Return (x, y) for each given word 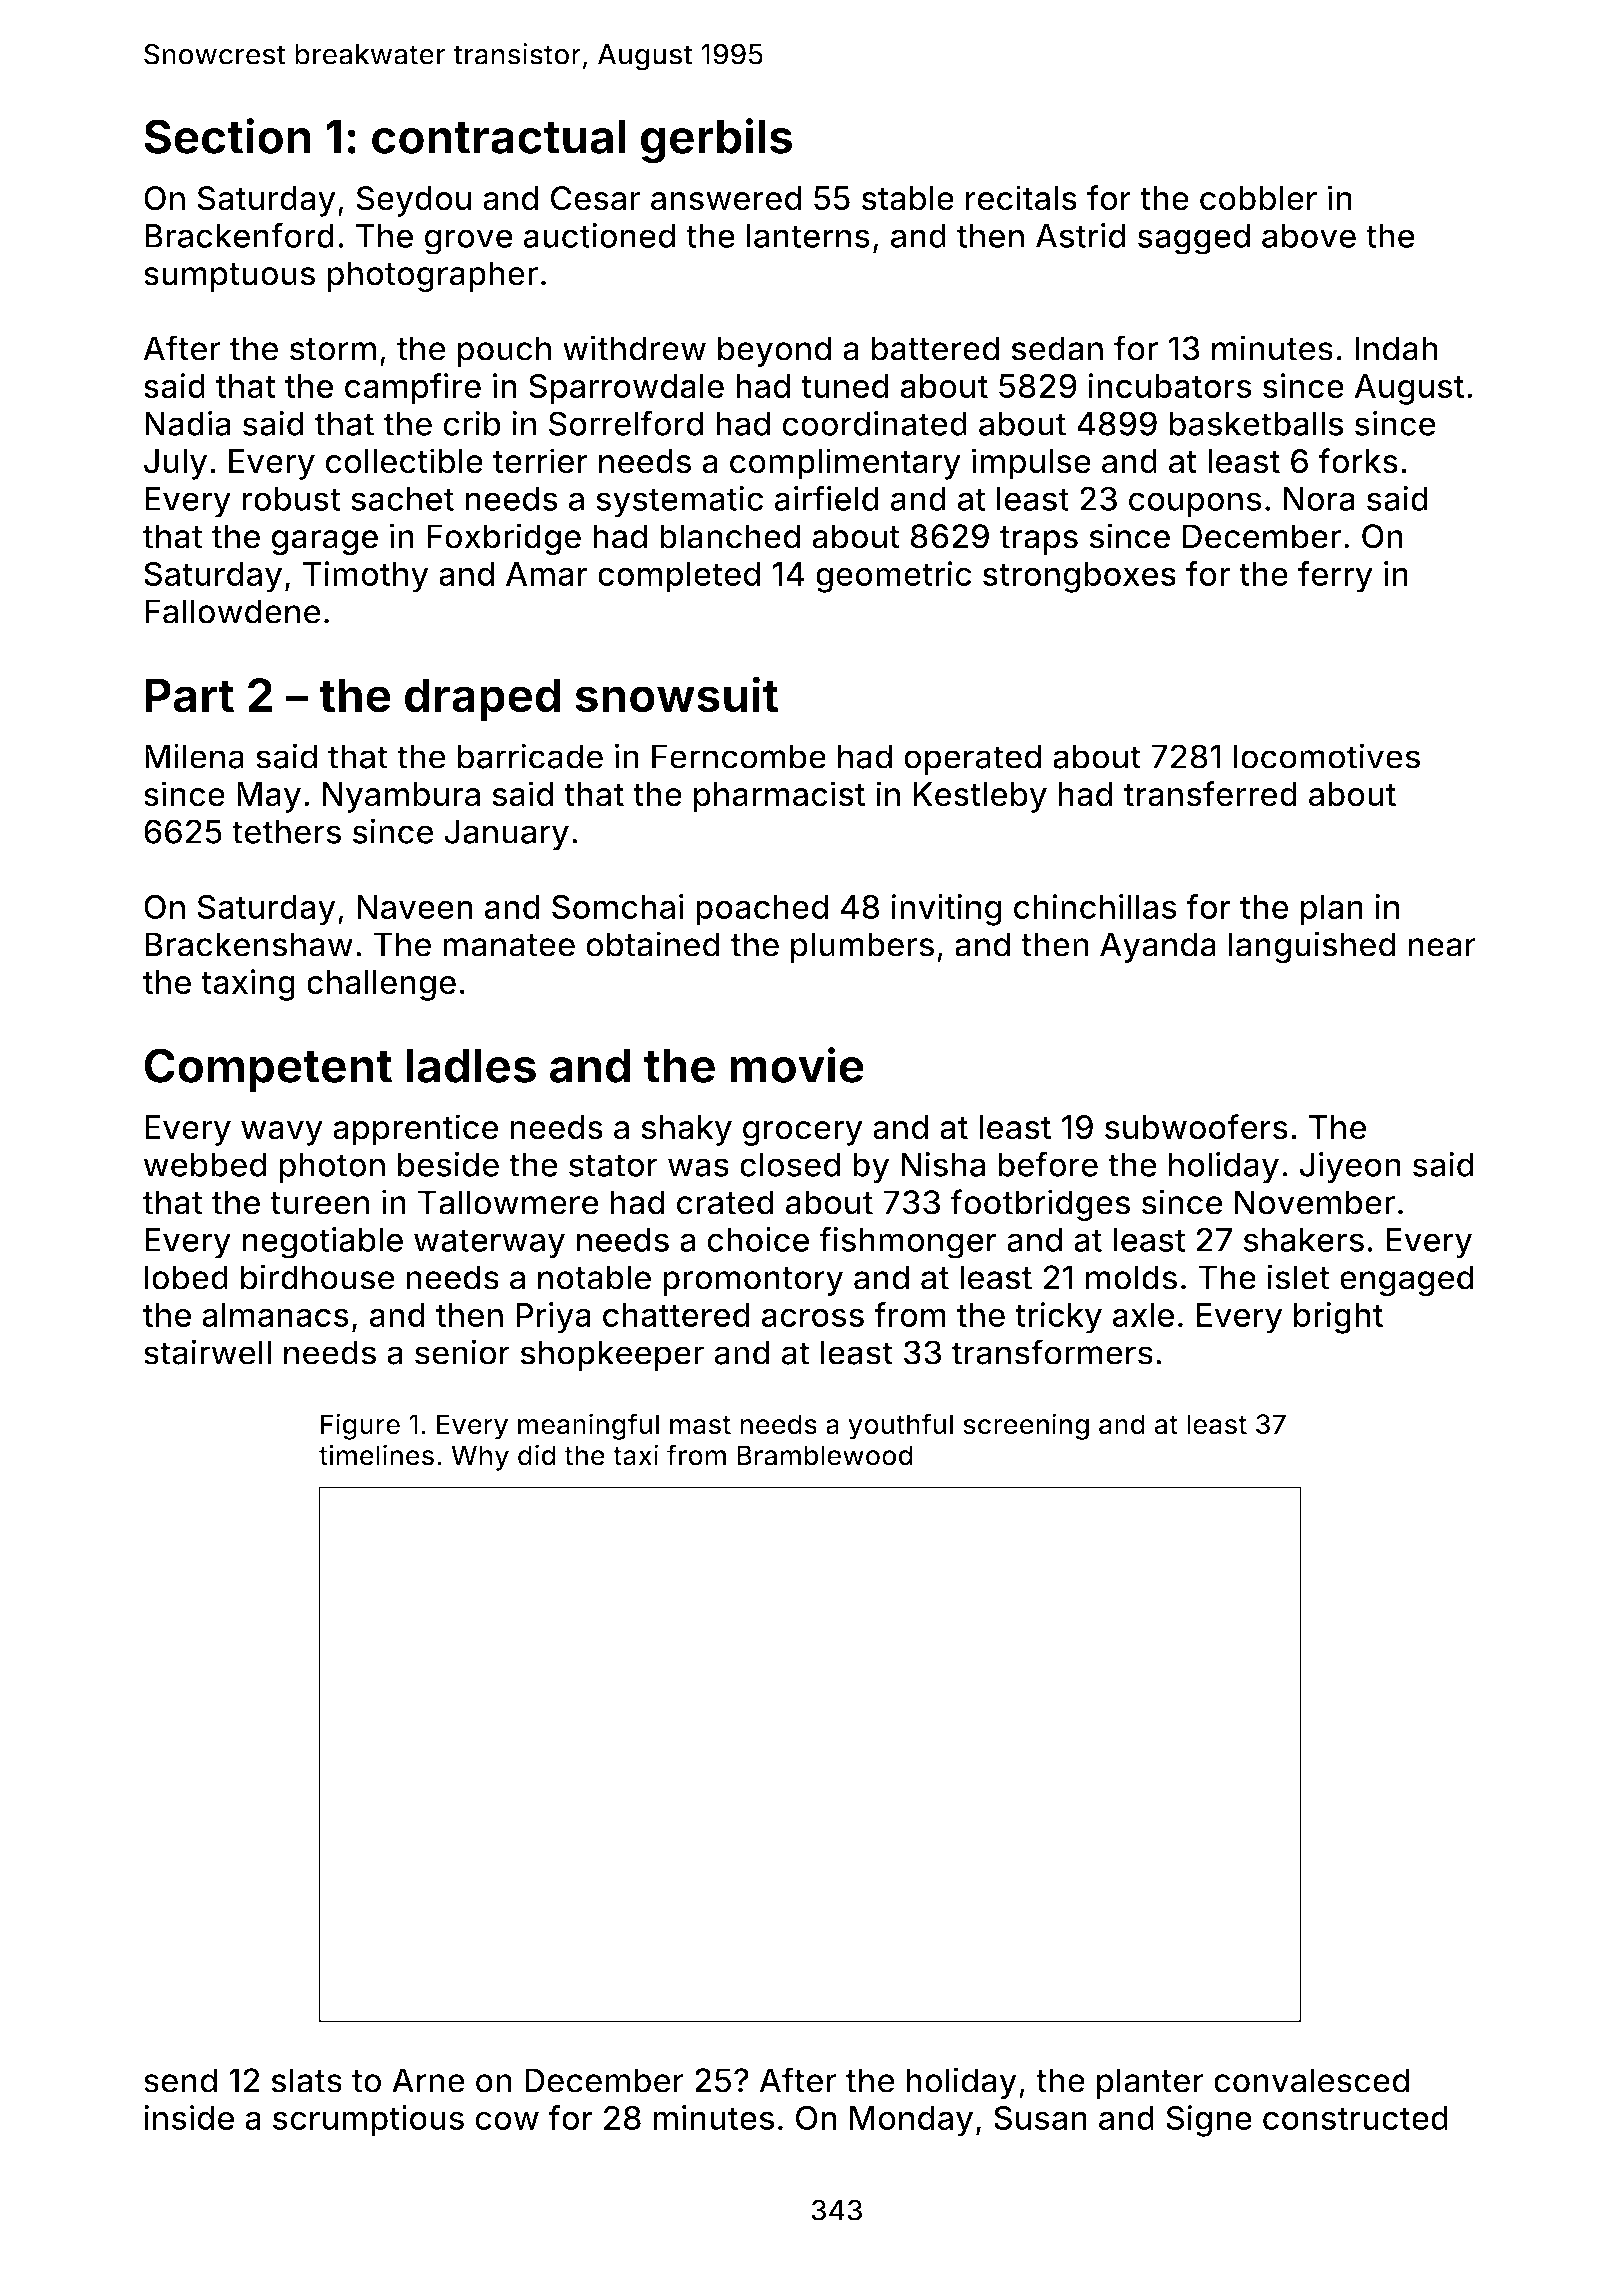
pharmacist (779, 797)
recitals (1021, 198)
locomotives (1327, 756)
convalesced (1311, 2080)
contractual (499, 137)
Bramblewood (825, 1455)
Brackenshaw (249, 944)
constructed (1355, 2118)
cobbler (1258, 198)
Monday (911, 2121)
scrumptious (368, 2121)
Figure (360, 1426)
